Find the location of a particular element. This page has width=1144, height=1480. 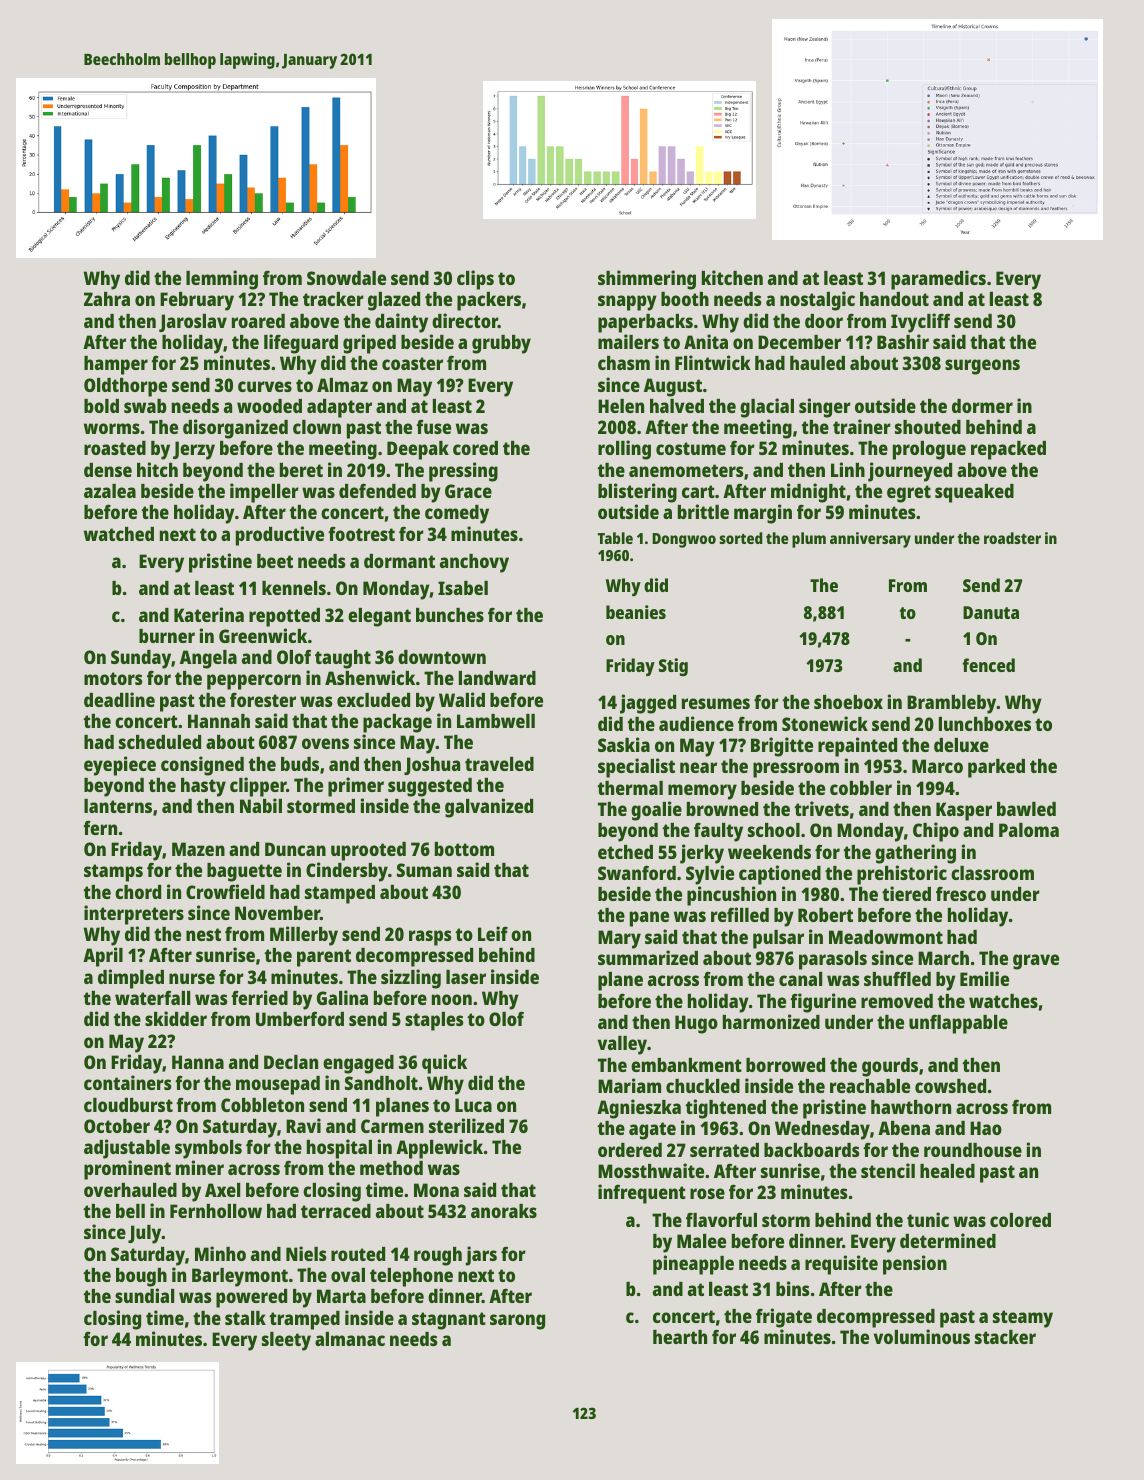

steamy is located at coordinates (1023, 1319).
